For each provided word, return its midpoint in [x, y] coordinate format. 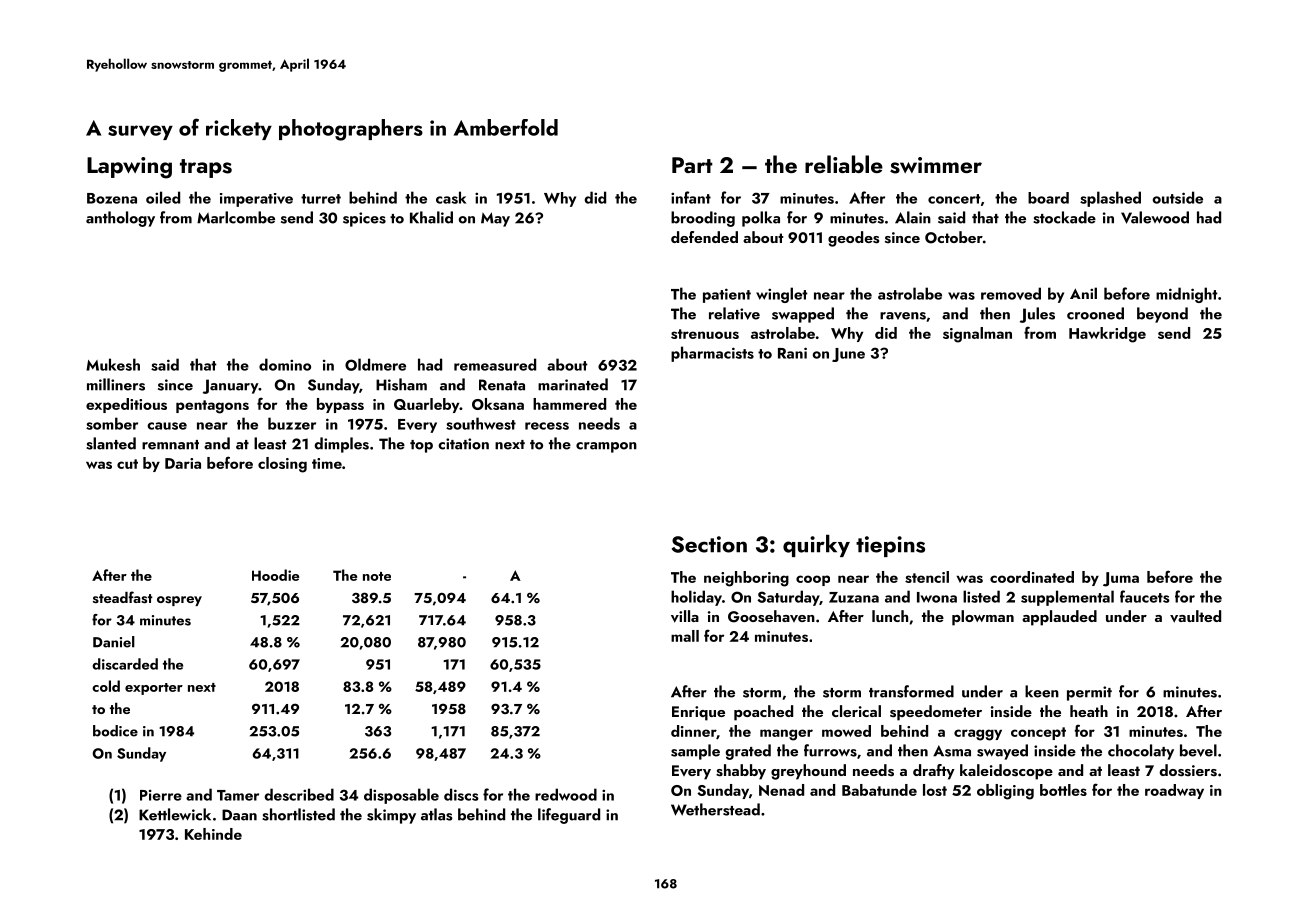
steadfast [123, 597]
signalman [977, 335]
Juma [1121, 579]
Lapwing [129, 168]
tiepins [890, 546]
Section [709, 544]
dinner [693, 731]
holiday [696, 598]
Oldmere [375, 364]
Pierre [161, 795]
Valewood [1155, 217]
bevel [1198, 750]
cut [127, 464]
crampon [606, 447]
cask [451, 197]
